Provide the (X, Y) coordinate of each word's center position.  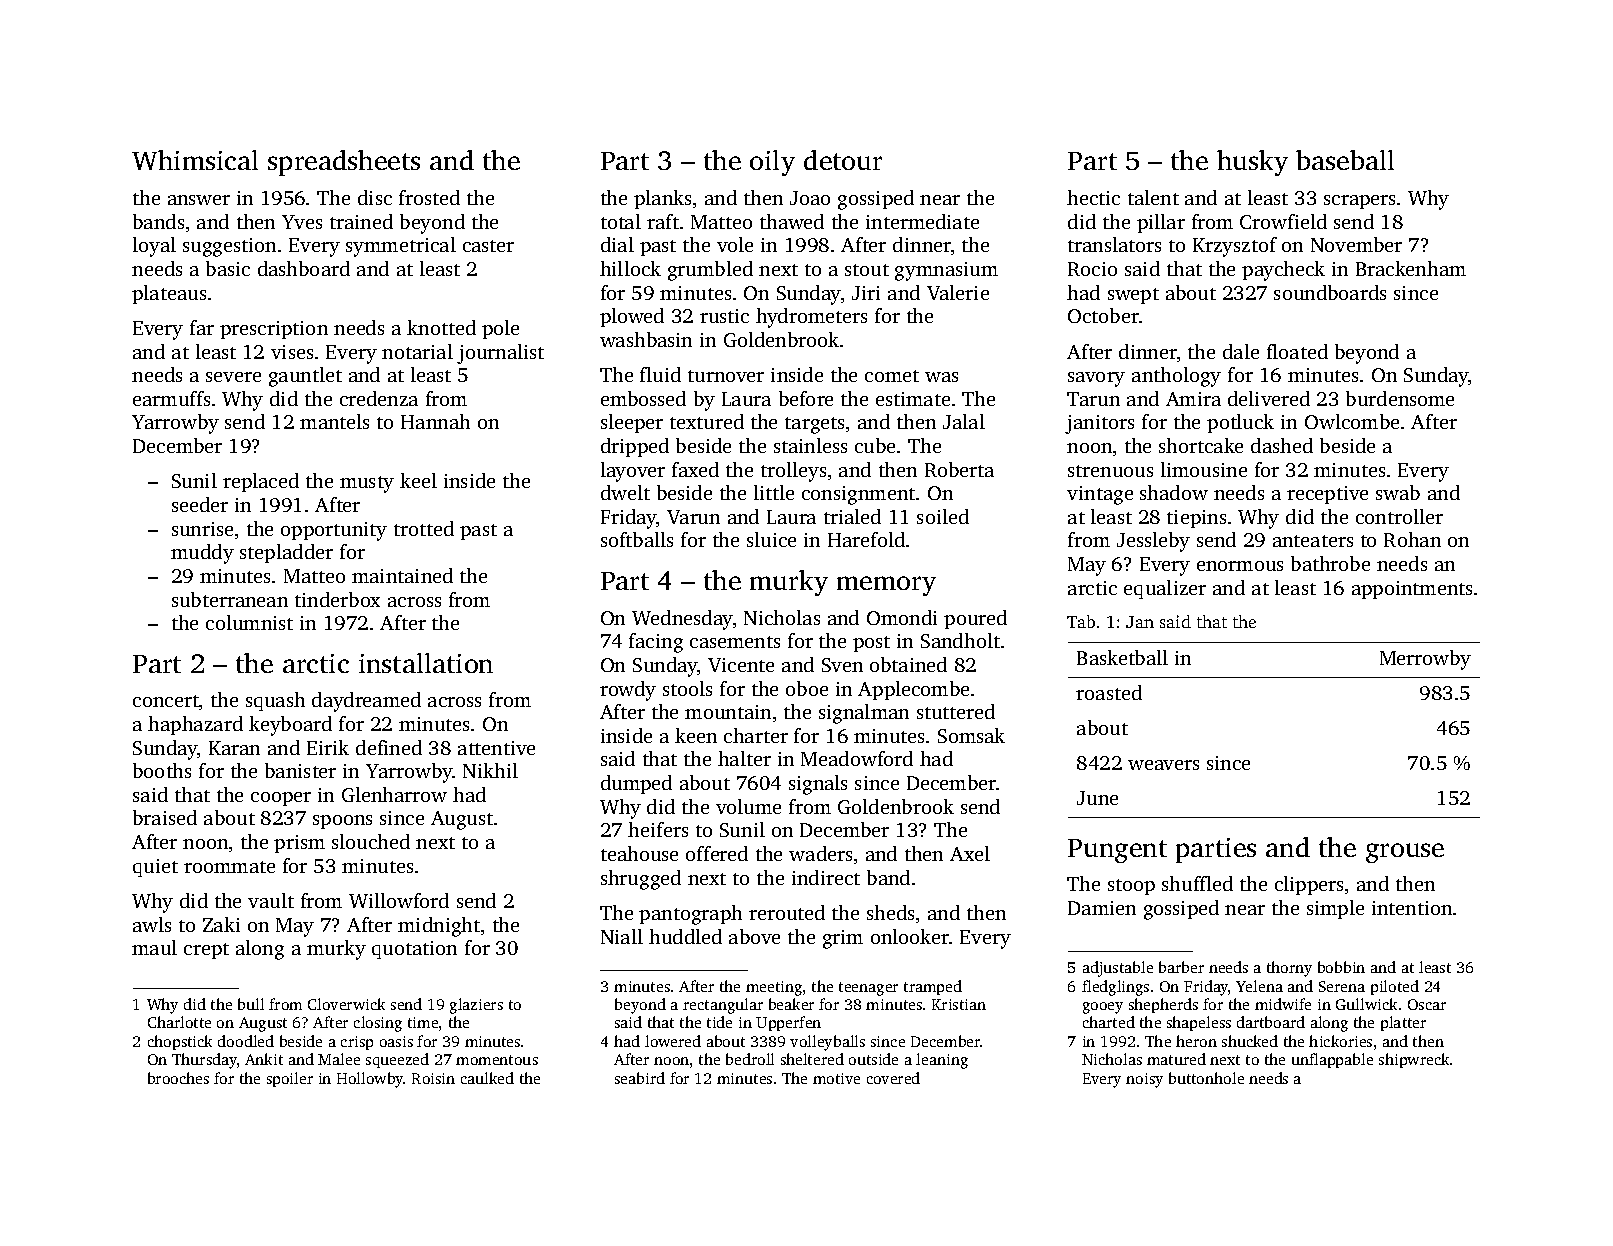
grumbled (710, 271)
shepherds (1163, 1005)
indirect (826, 877)
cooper (281, 799)
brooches (178, 1078)
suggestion (229, 247)
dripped (635, 447)
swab (1398, 492)
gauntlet (305, 377)
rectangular (723, 1006)
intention (1412, 908)
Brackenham (1411, 268)
